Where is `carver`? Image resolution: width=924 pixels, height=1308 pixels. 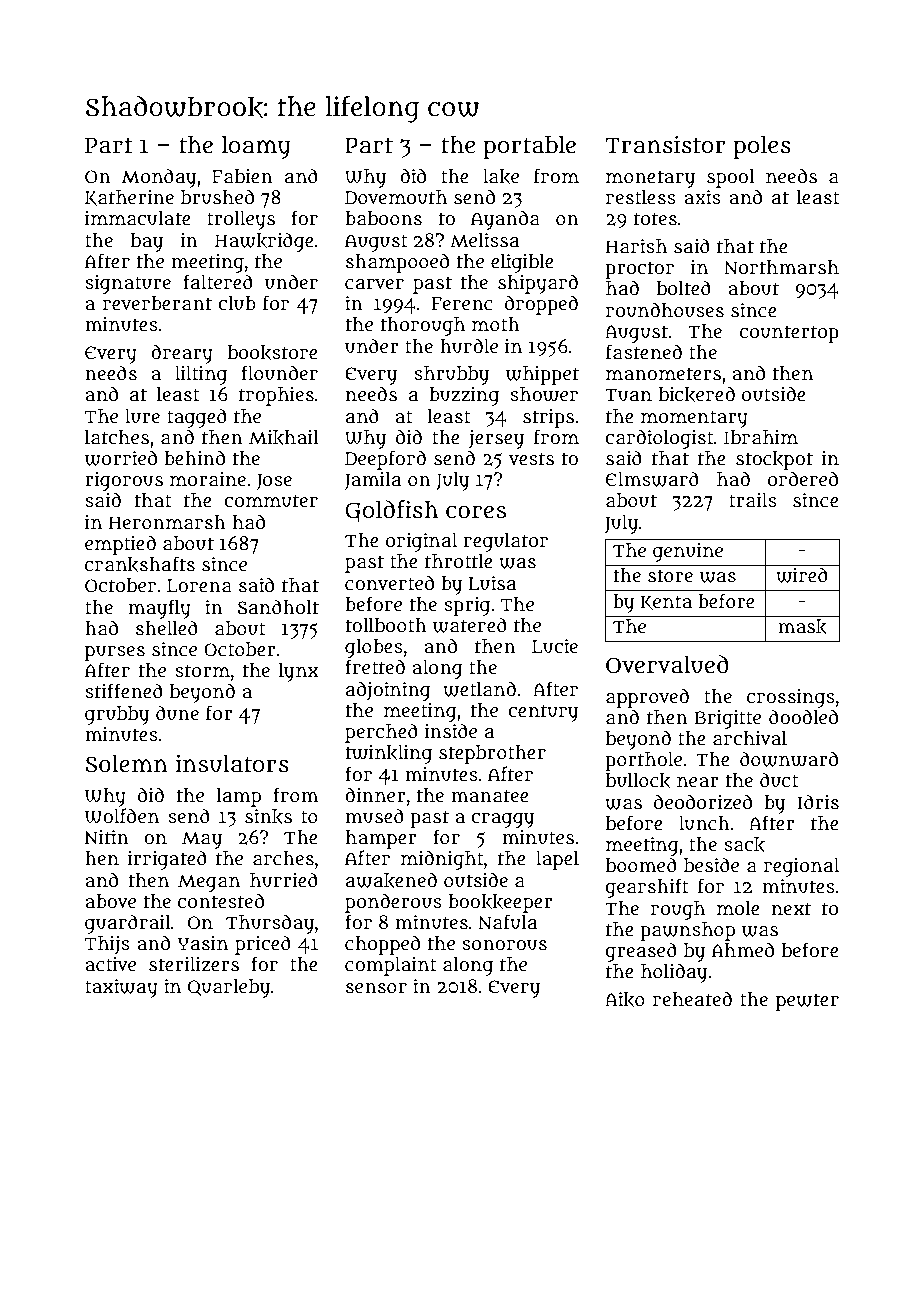
carver is located at coordinates (374, 284).
